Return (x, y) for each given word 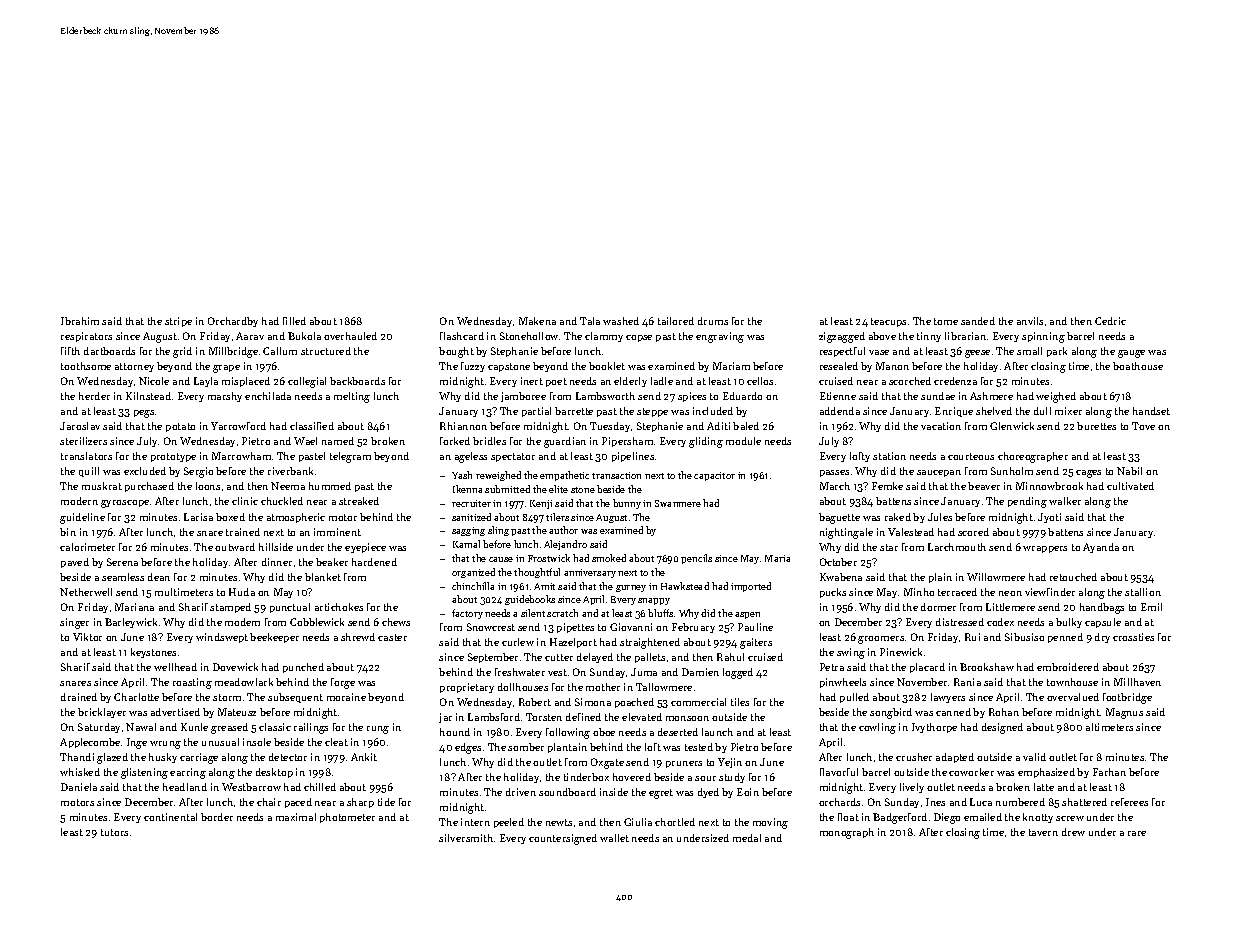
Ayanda (1101, 548)
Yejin (730, 763)
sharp (360, 803)
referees (1129, 802)
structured (326, 351)
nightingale (846, 533)
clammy (604, 337)
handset (1151, 411)
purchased (149, 487)
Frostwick (549, 558)
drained (79, 697)
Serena (122, 562)
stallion (1143, 592)
